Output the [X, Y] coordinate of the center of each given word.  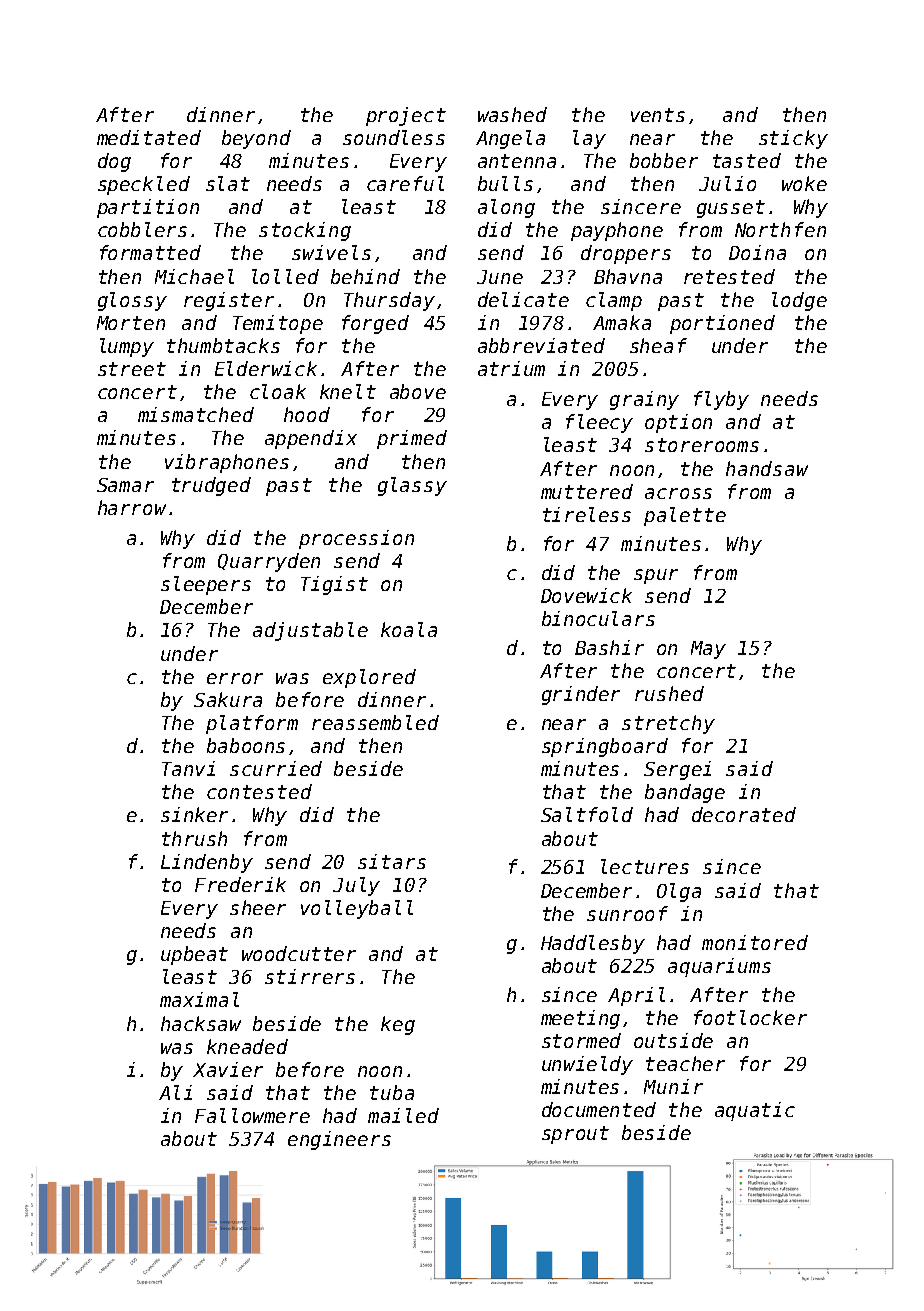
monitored [755, 942]
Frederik [240, 884]
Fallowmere [252, 1115]
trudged [211, 486]
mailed [403, 1115]
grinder [581, 695]
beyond [256, 139]
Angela [510, 139]
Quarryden [269, 562]
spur [656, 576]
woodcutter [299, 953]
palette [685, 516]
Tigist [334, 585]
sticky [793, 139]
